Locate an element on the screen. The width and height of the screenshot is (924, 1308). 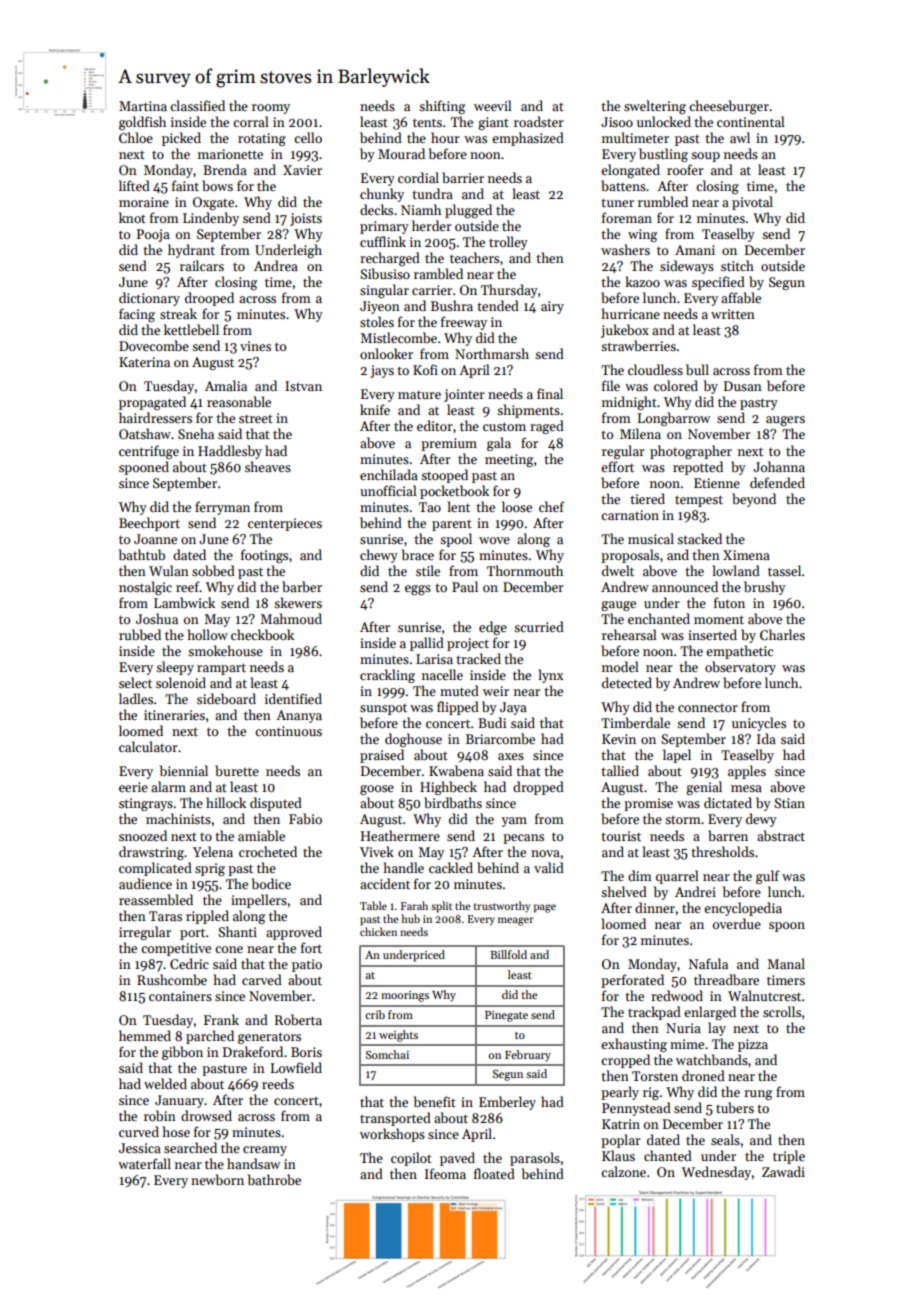
dictated is located at coordinates (728, 802).
